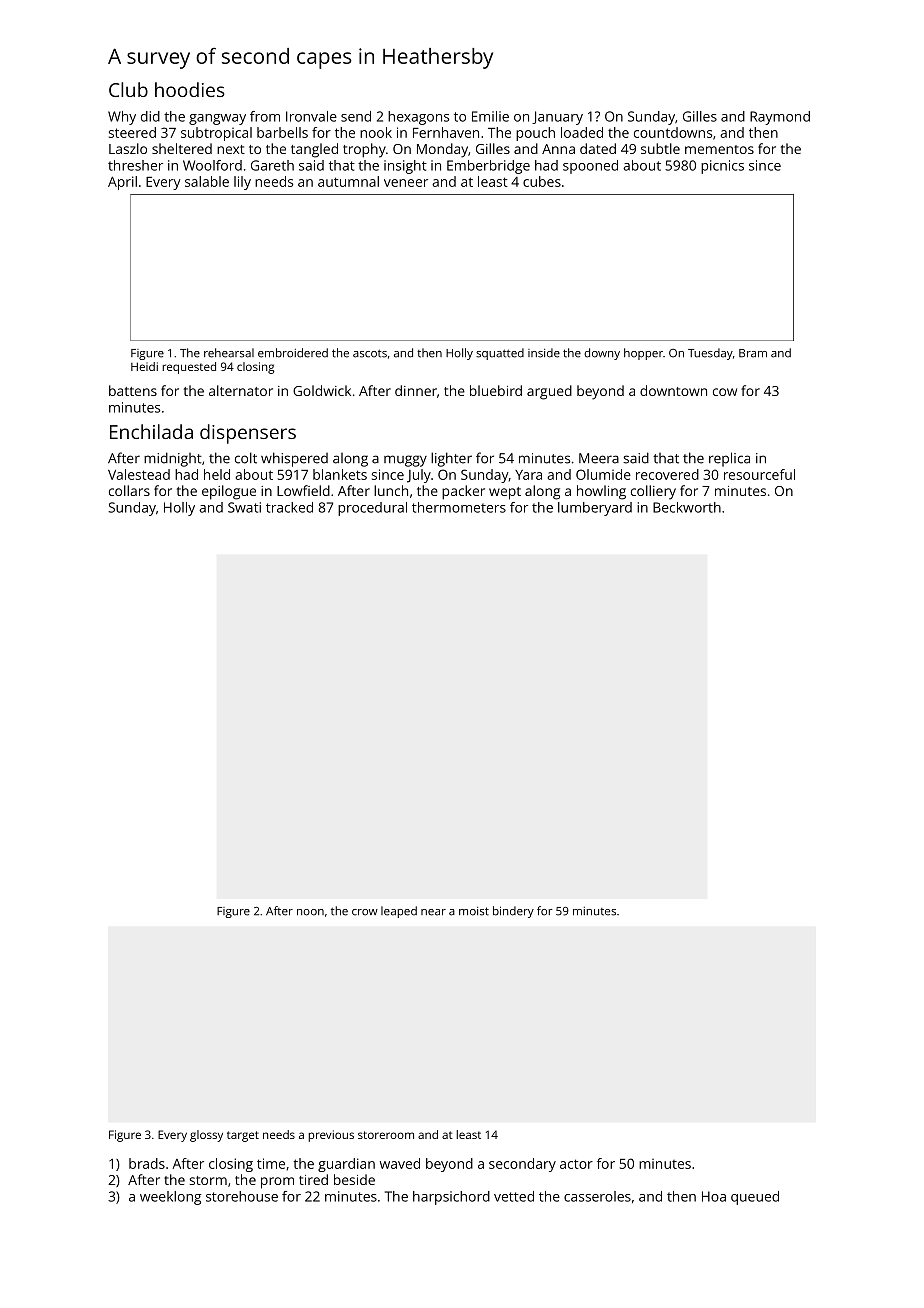  What do you see at coordinates (229, 353) in the screenshot?
I see `rehearsal` at bounding box center [229, 353].
